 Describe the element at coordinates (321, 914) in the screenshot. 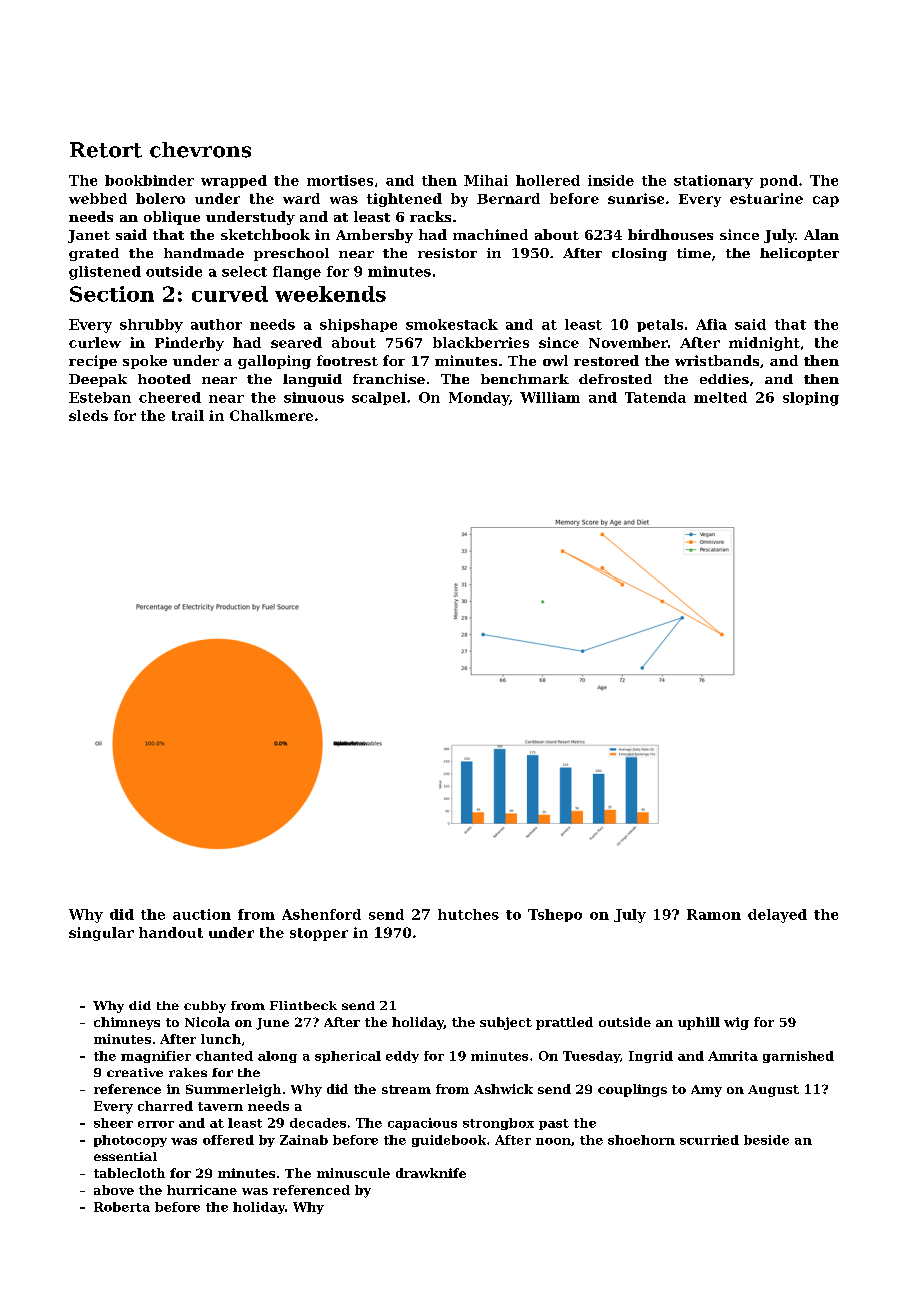

I see `Ashenford` at that location.
